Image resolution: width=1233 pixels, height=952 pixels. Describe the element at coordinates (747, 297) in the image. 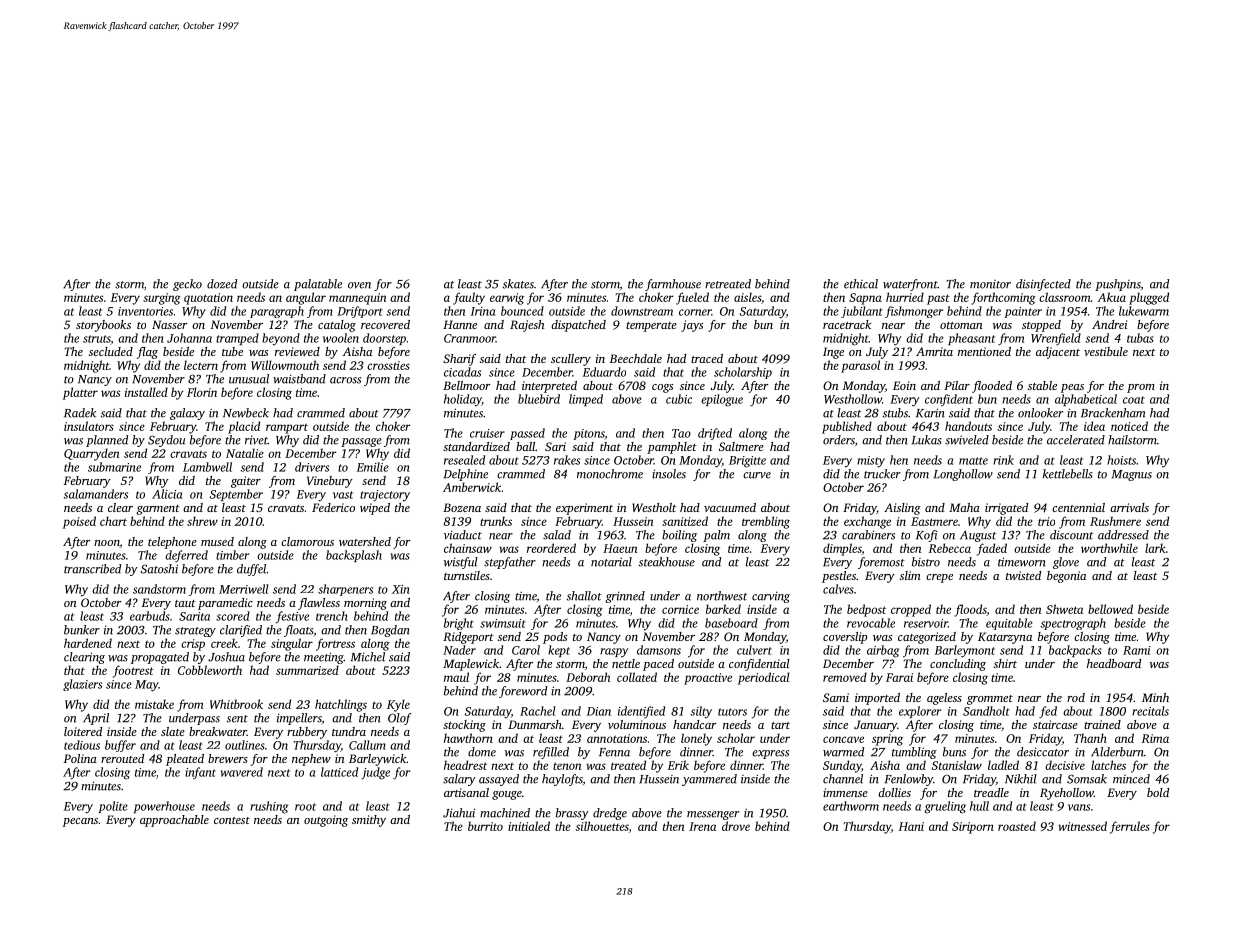

I see `aisles` at that location.
